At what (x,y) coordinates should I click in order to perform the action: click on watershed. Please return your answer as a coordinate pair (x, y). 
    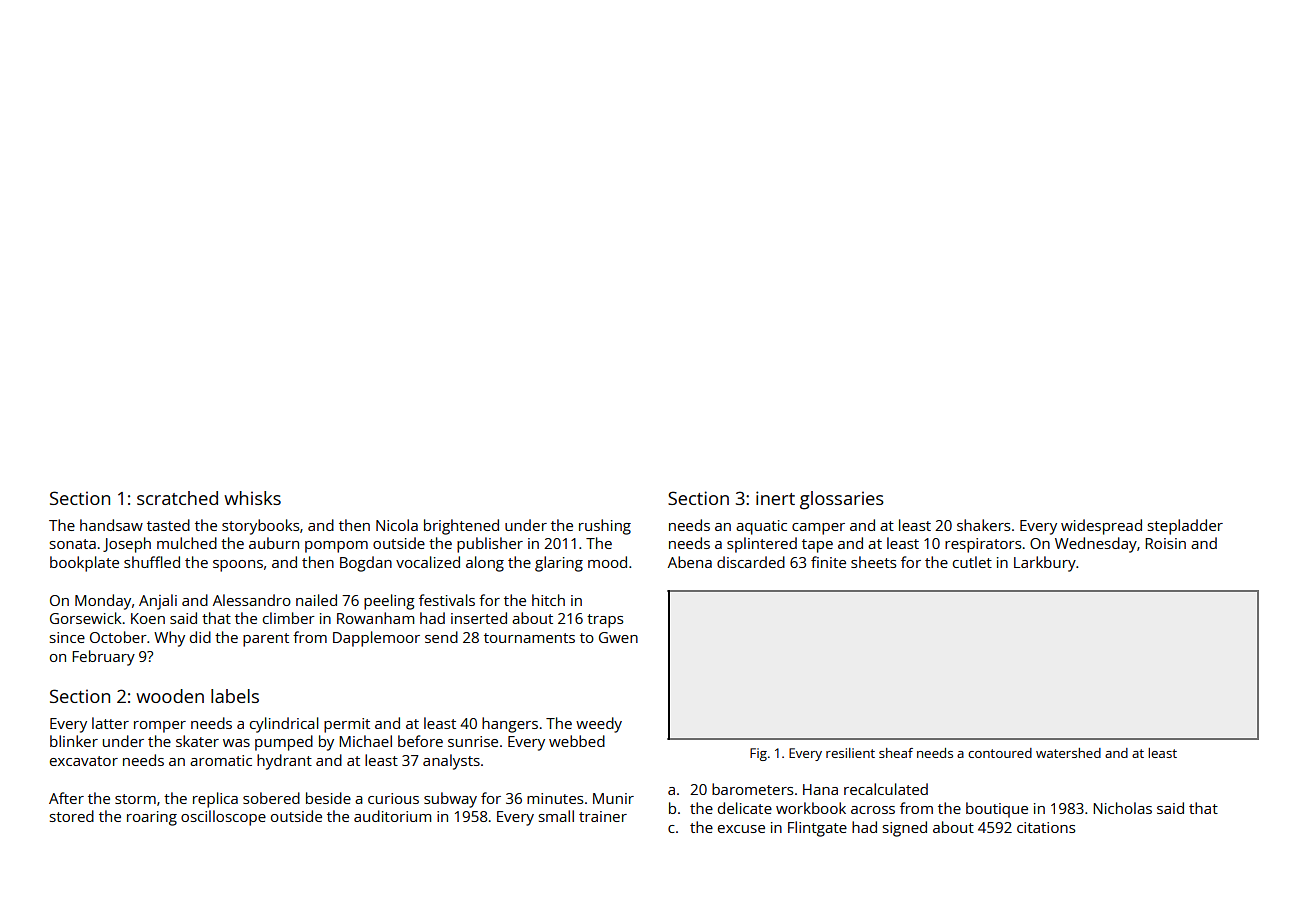
    Looking at the image, I should click on (1068, 753).
